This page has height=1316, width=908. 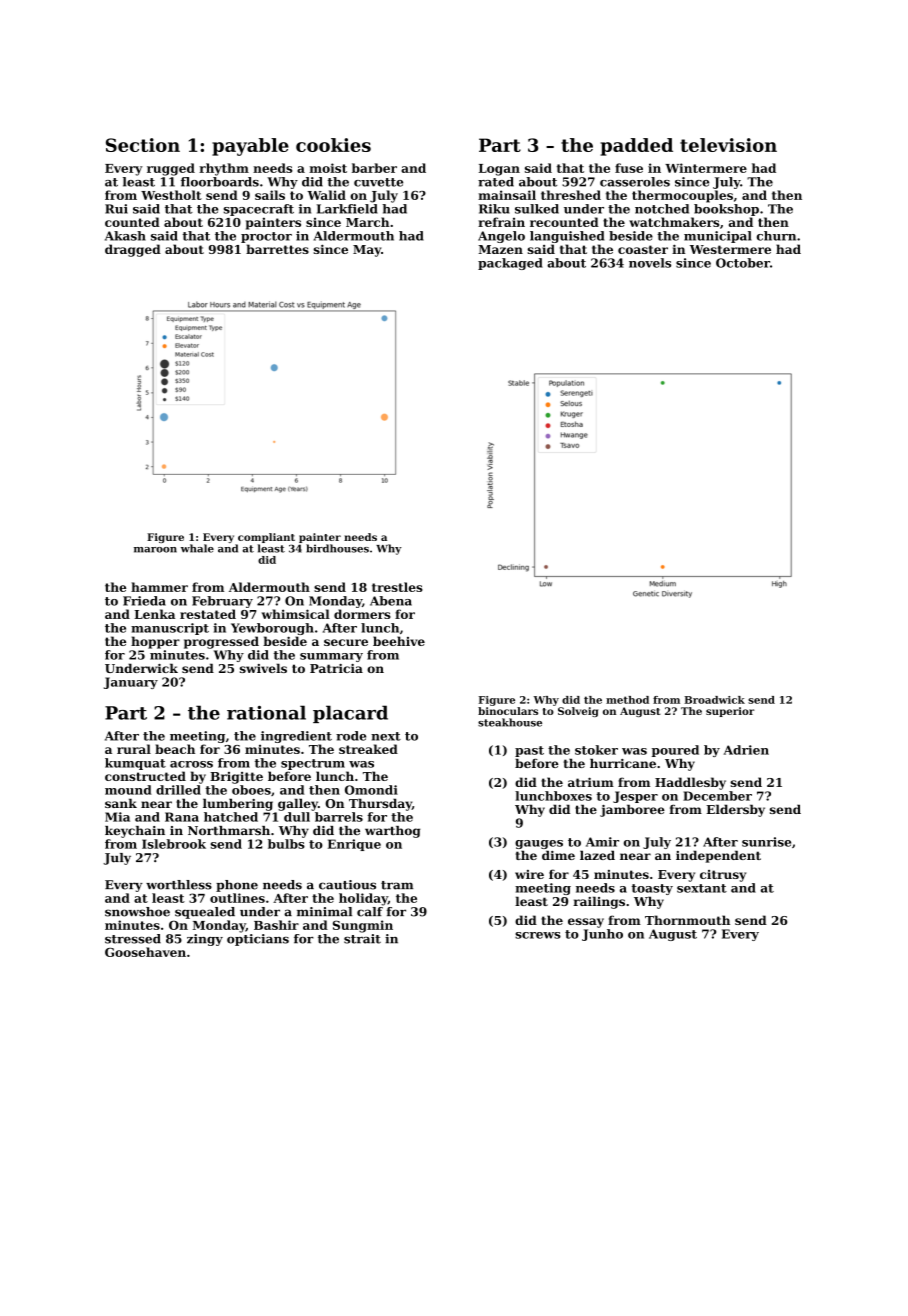 I want to click on whale, so click(x=197, y=548).
